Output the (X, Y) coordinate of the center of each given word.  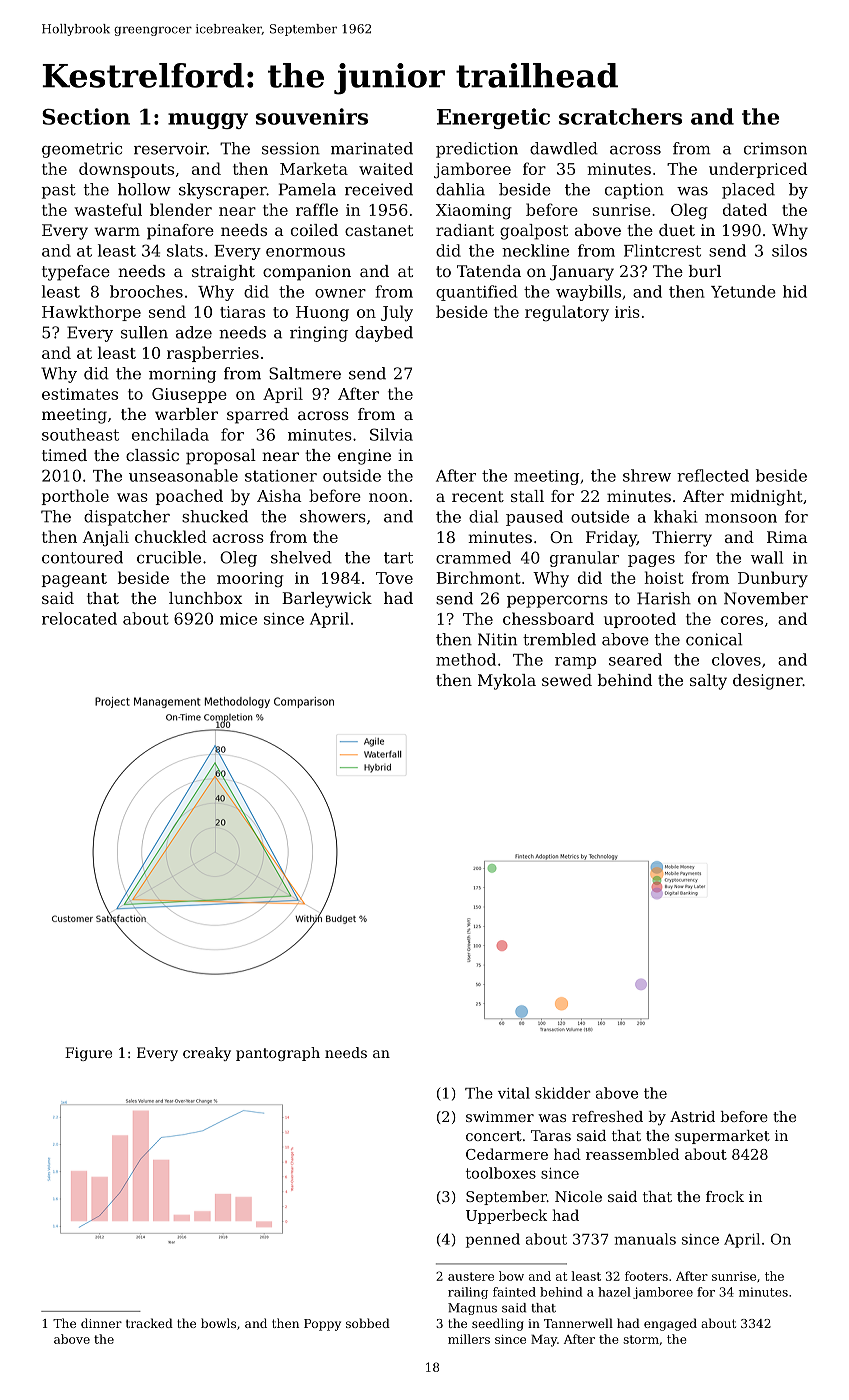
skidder (563, 1093)
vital (514, 1093)
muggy (208, 121)
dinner (101, 1323)
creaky (207, 1054)
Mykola (507, 682)
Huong (322, 314)
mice (238, 619)
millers (469, 1339)
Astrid (692, 1116)
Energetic (493, 118)
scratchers (620, 116)
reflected (713, 475)
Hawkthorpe (91, 313)
